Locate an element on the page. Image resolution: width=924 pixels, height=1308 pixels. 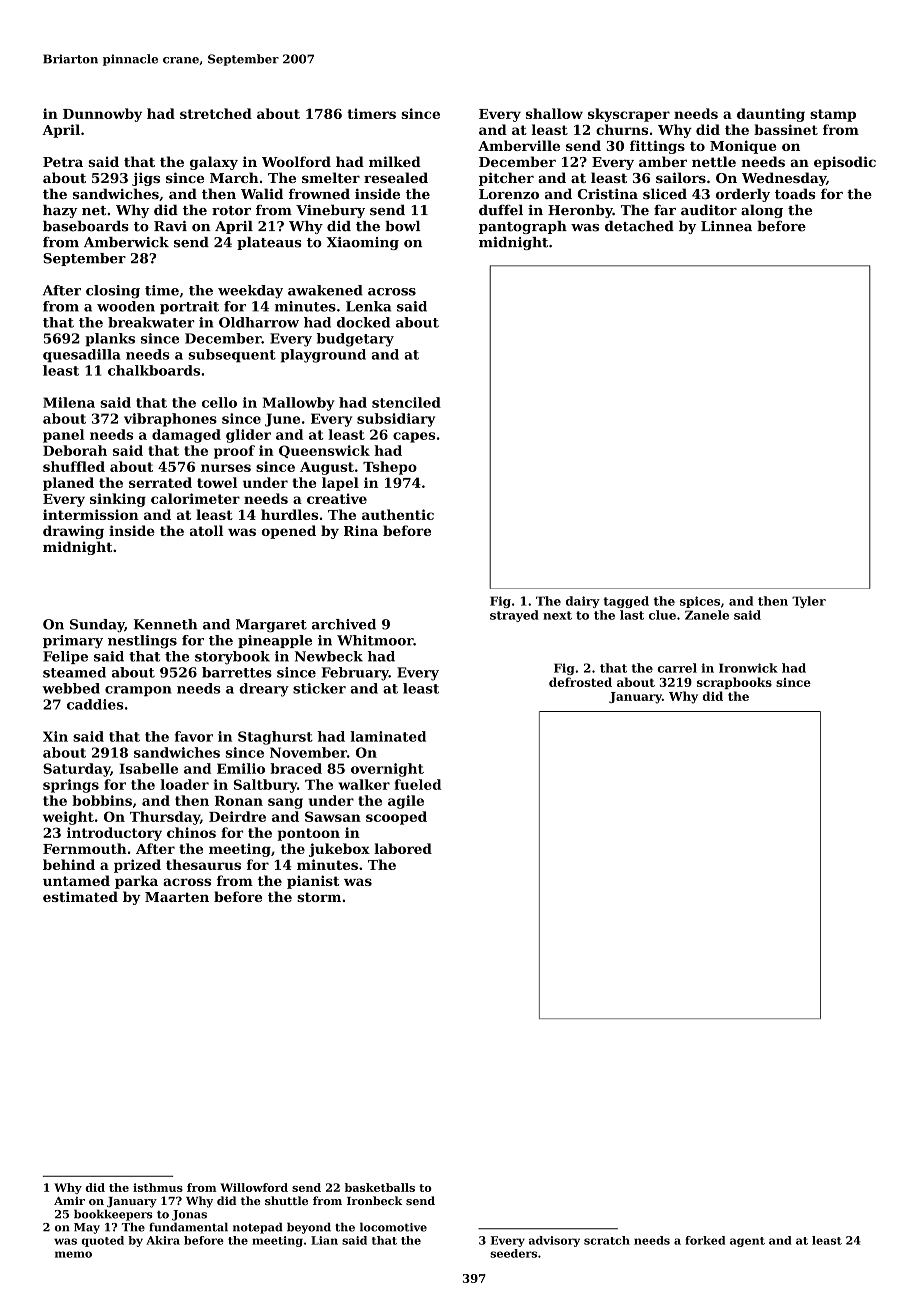
Petra is located at coordinates (63, 162).
